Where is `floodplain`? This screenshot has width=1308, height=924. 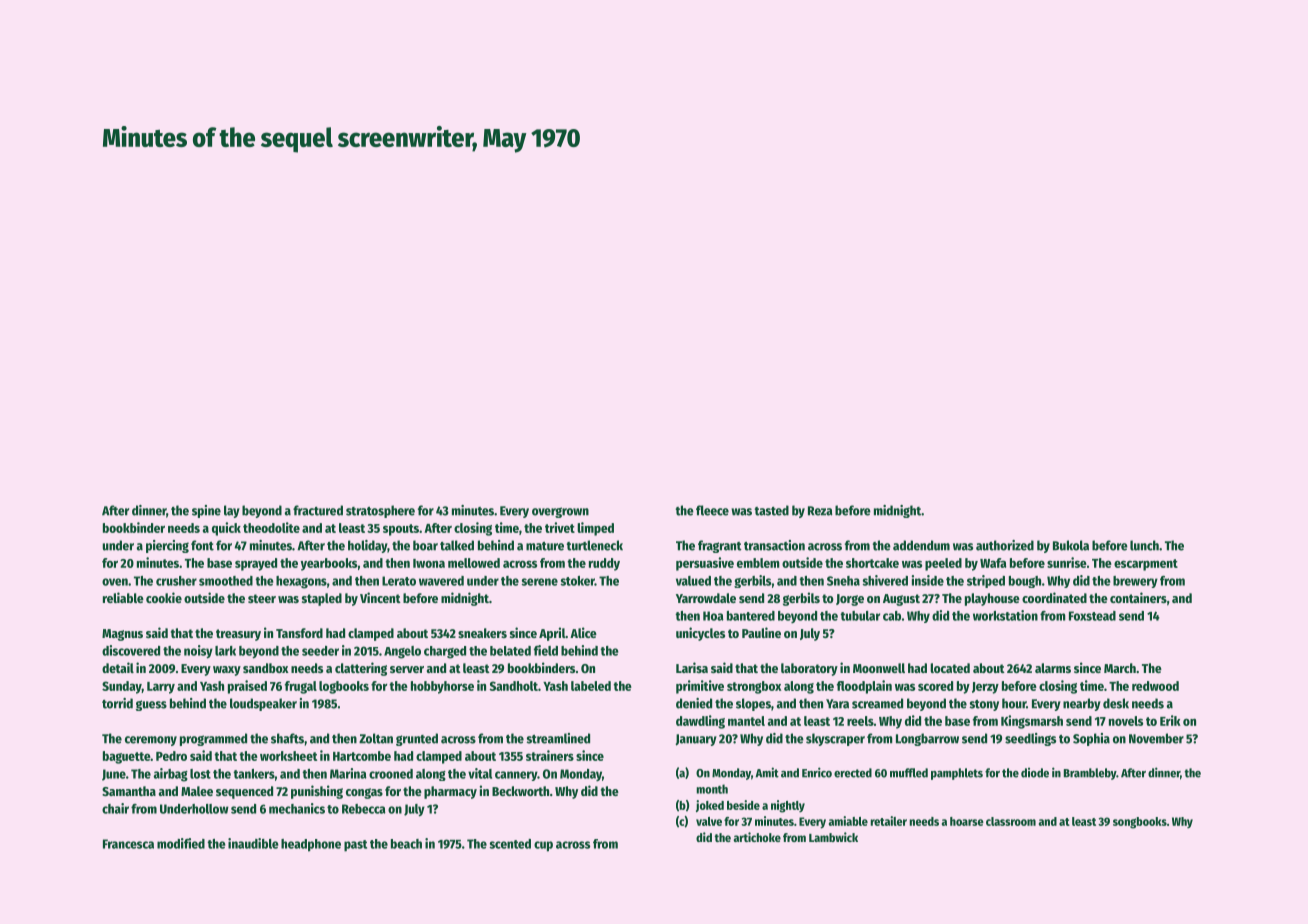
floodplain is located at coordinates (864, 687).
